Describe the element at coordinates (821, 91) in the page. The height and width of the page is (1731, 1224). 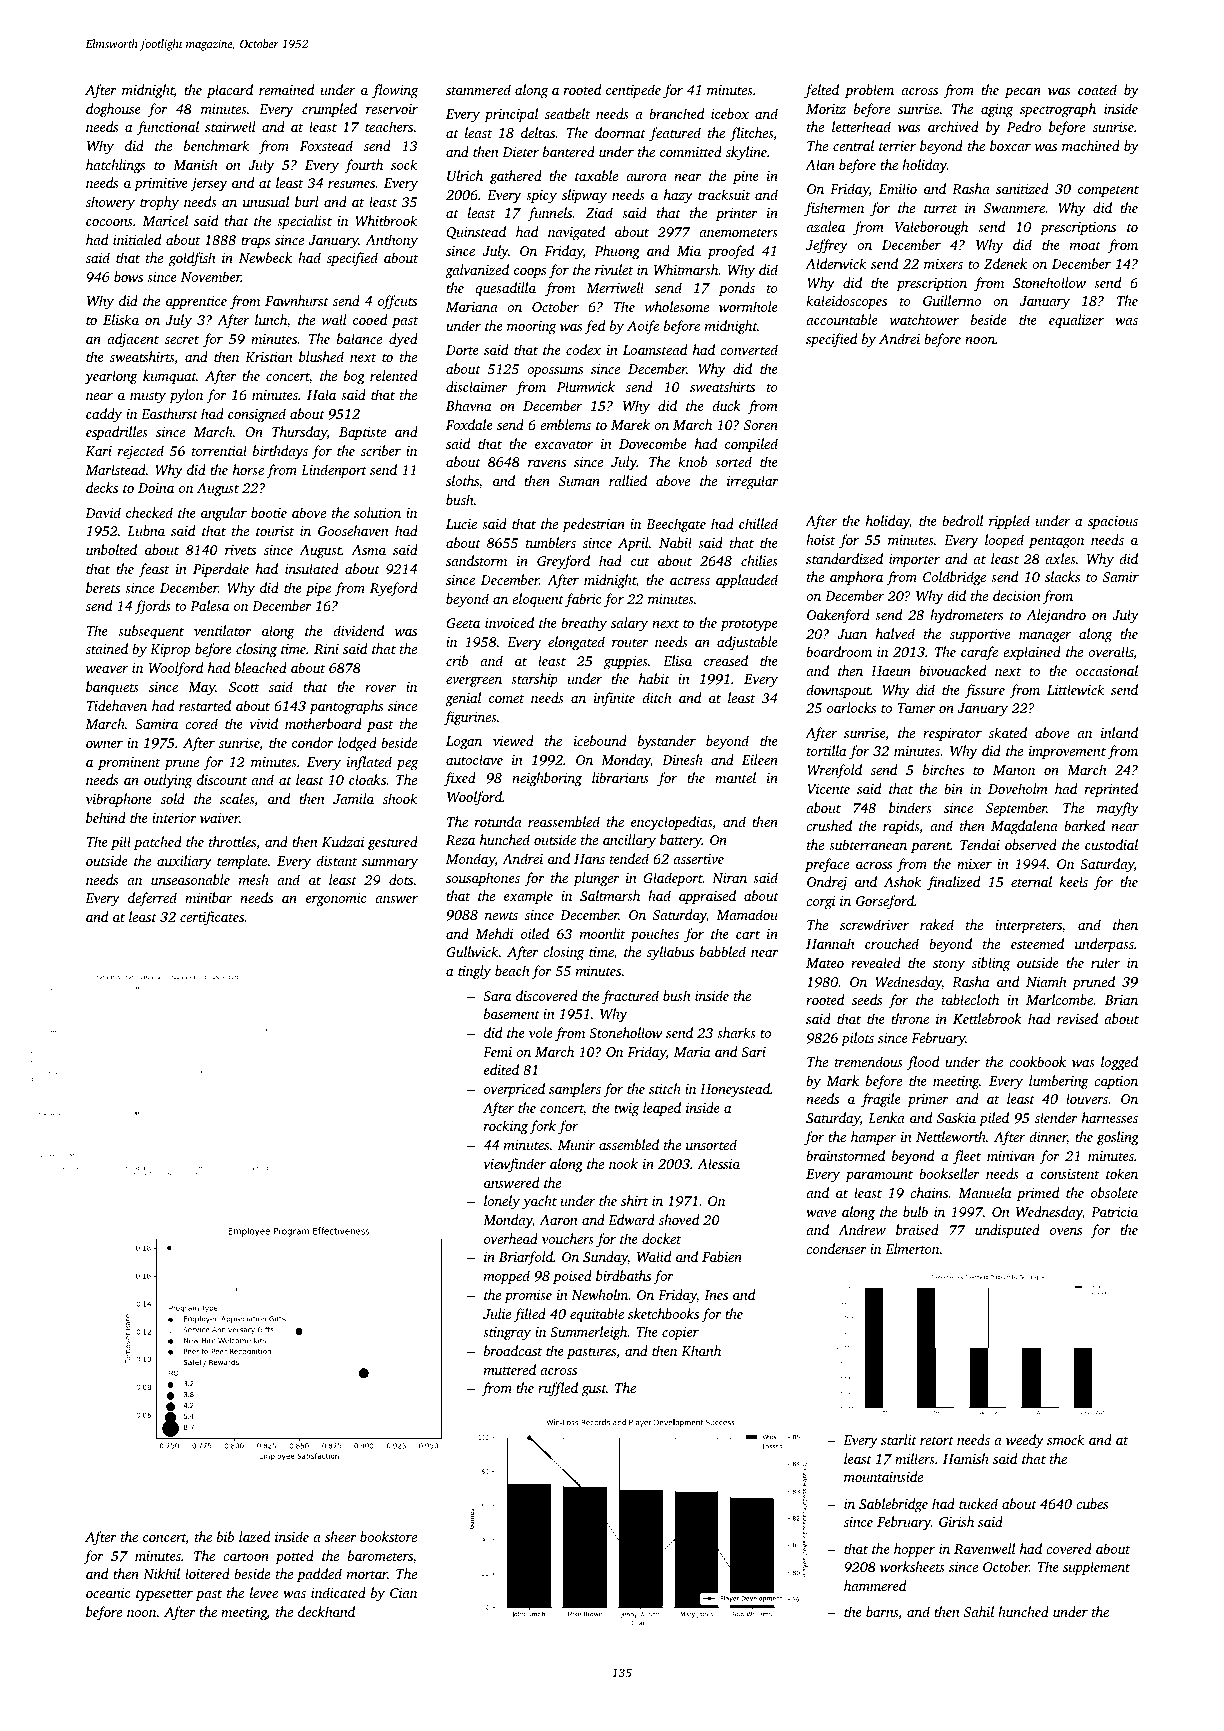
I see `felted` at that location.
